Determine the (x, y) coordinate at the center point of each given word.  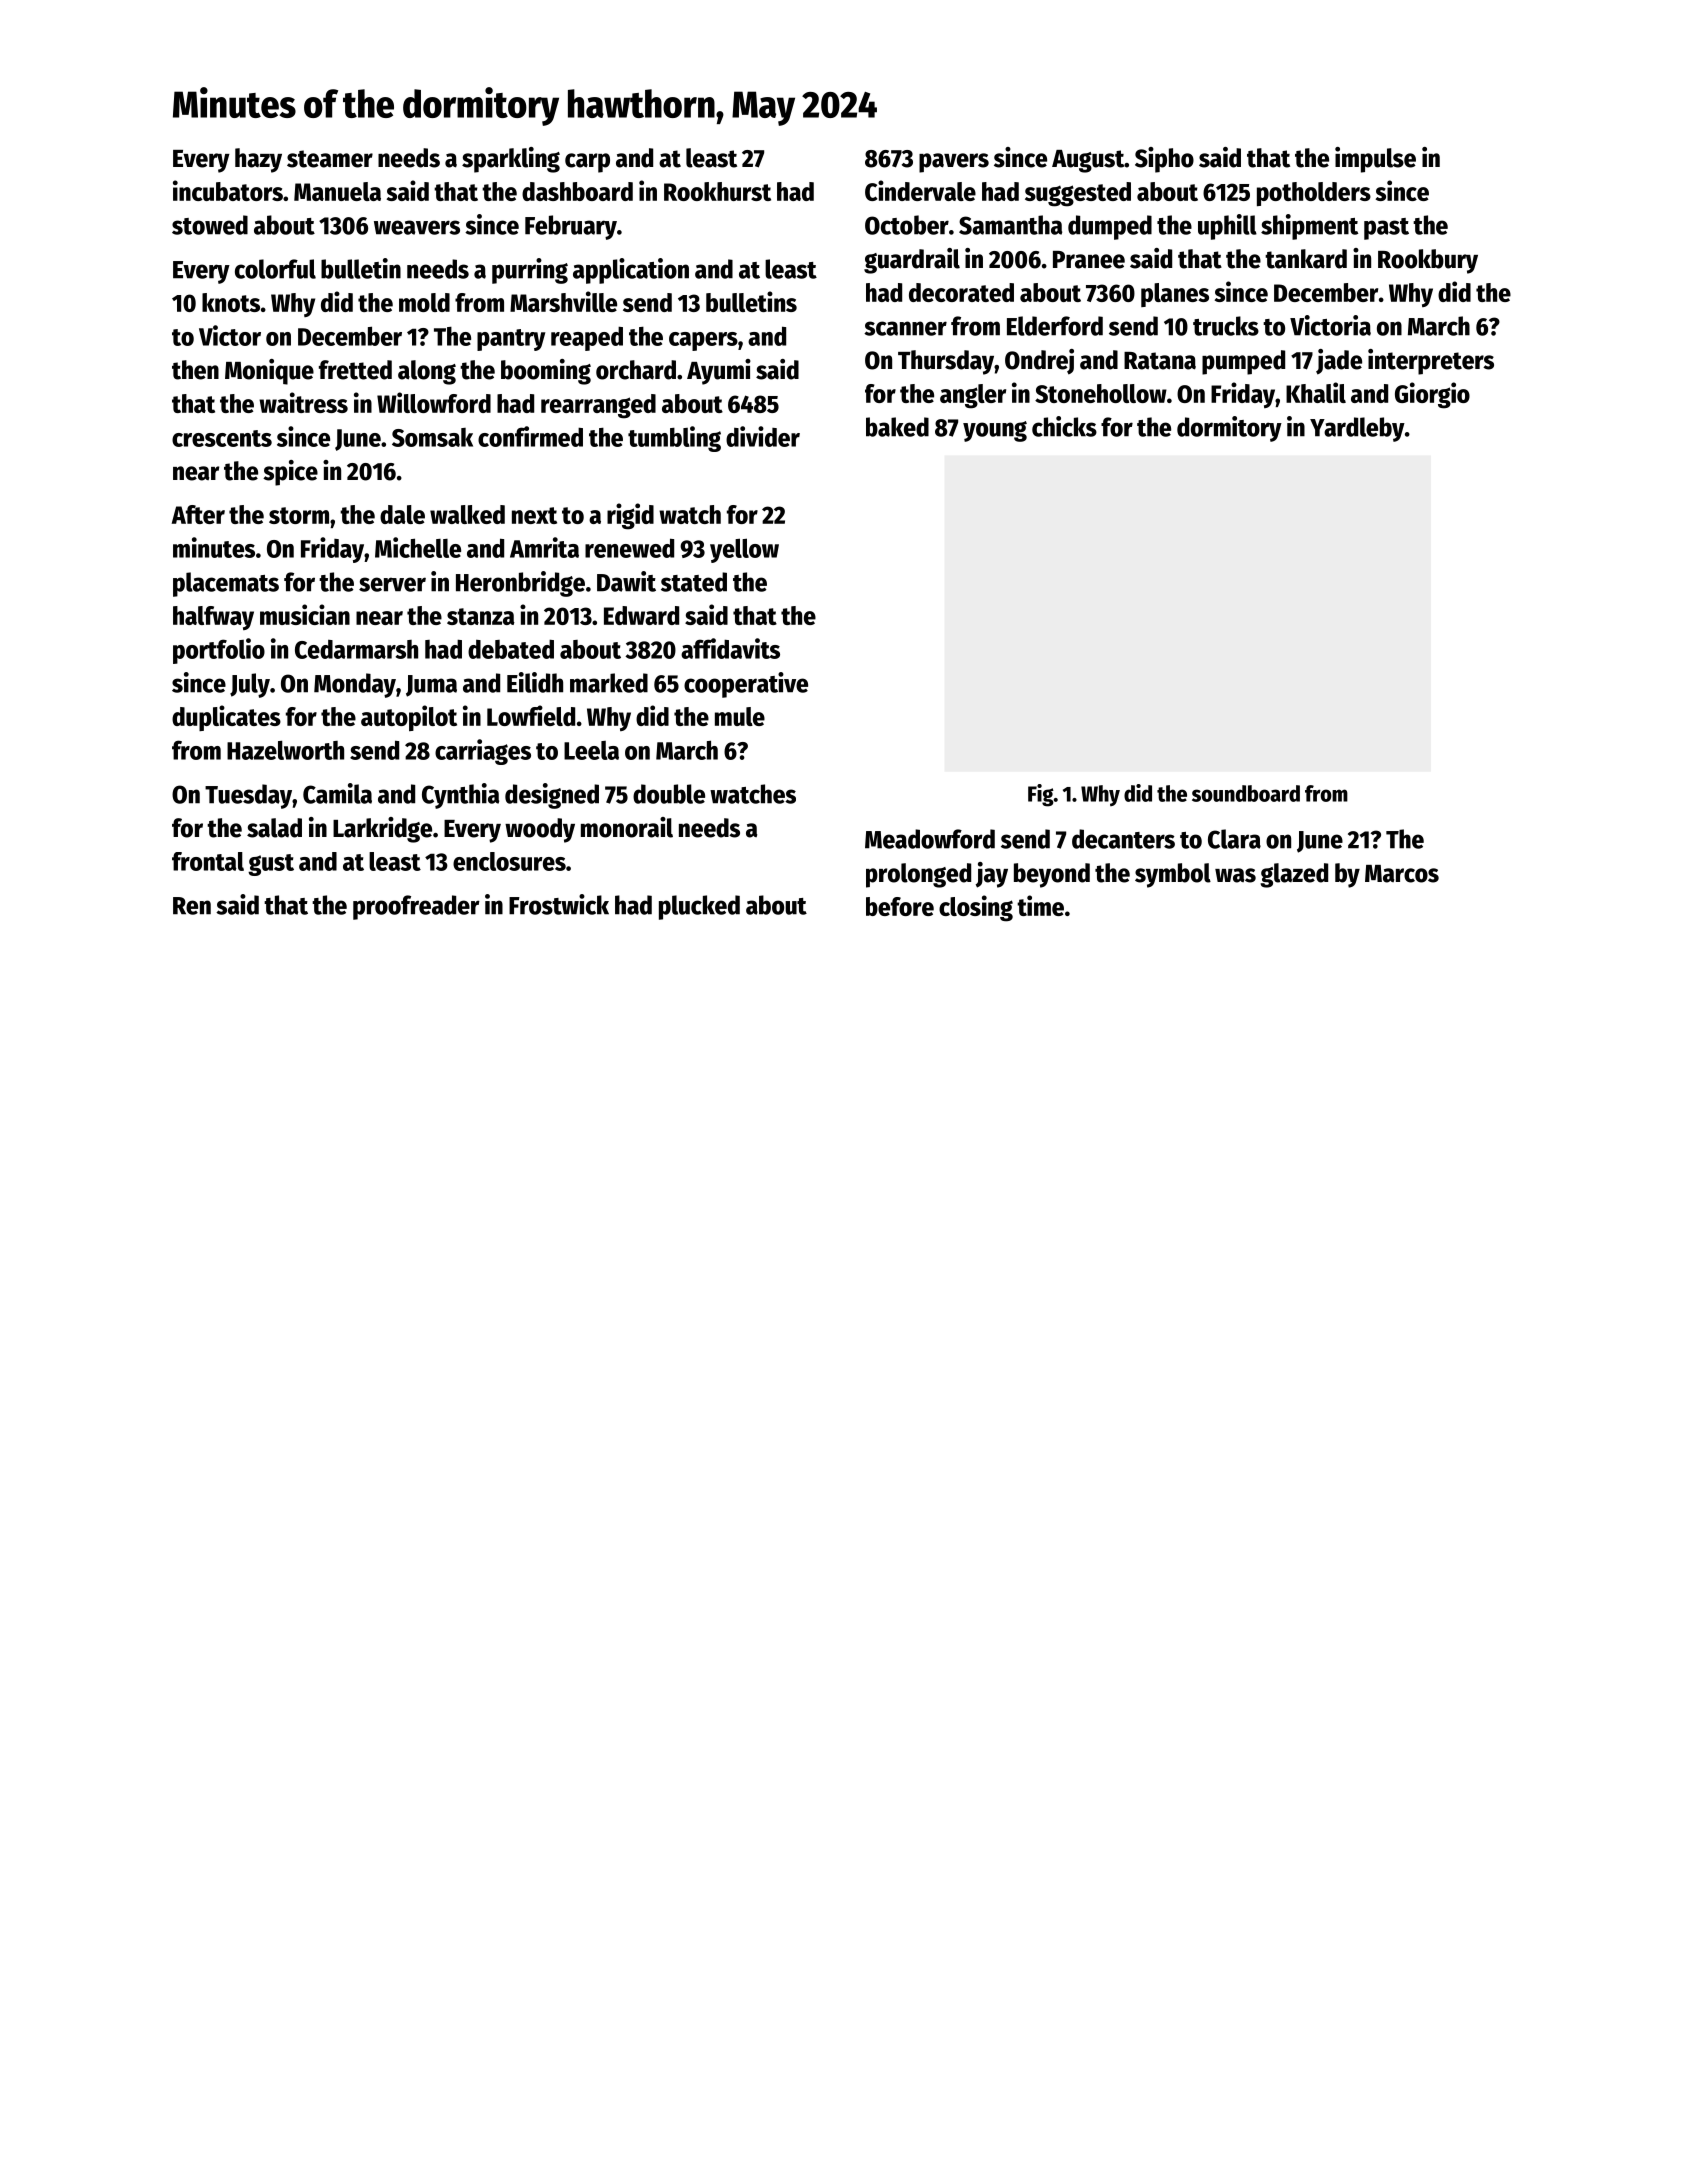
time (1040, 905)
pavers (954, 163)
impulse (1375, 160)
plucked (699, 907)
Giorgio (1432, 395)
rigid (630, 516)
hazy (258, 160)
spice (290, 473)
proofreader (416, 907)
